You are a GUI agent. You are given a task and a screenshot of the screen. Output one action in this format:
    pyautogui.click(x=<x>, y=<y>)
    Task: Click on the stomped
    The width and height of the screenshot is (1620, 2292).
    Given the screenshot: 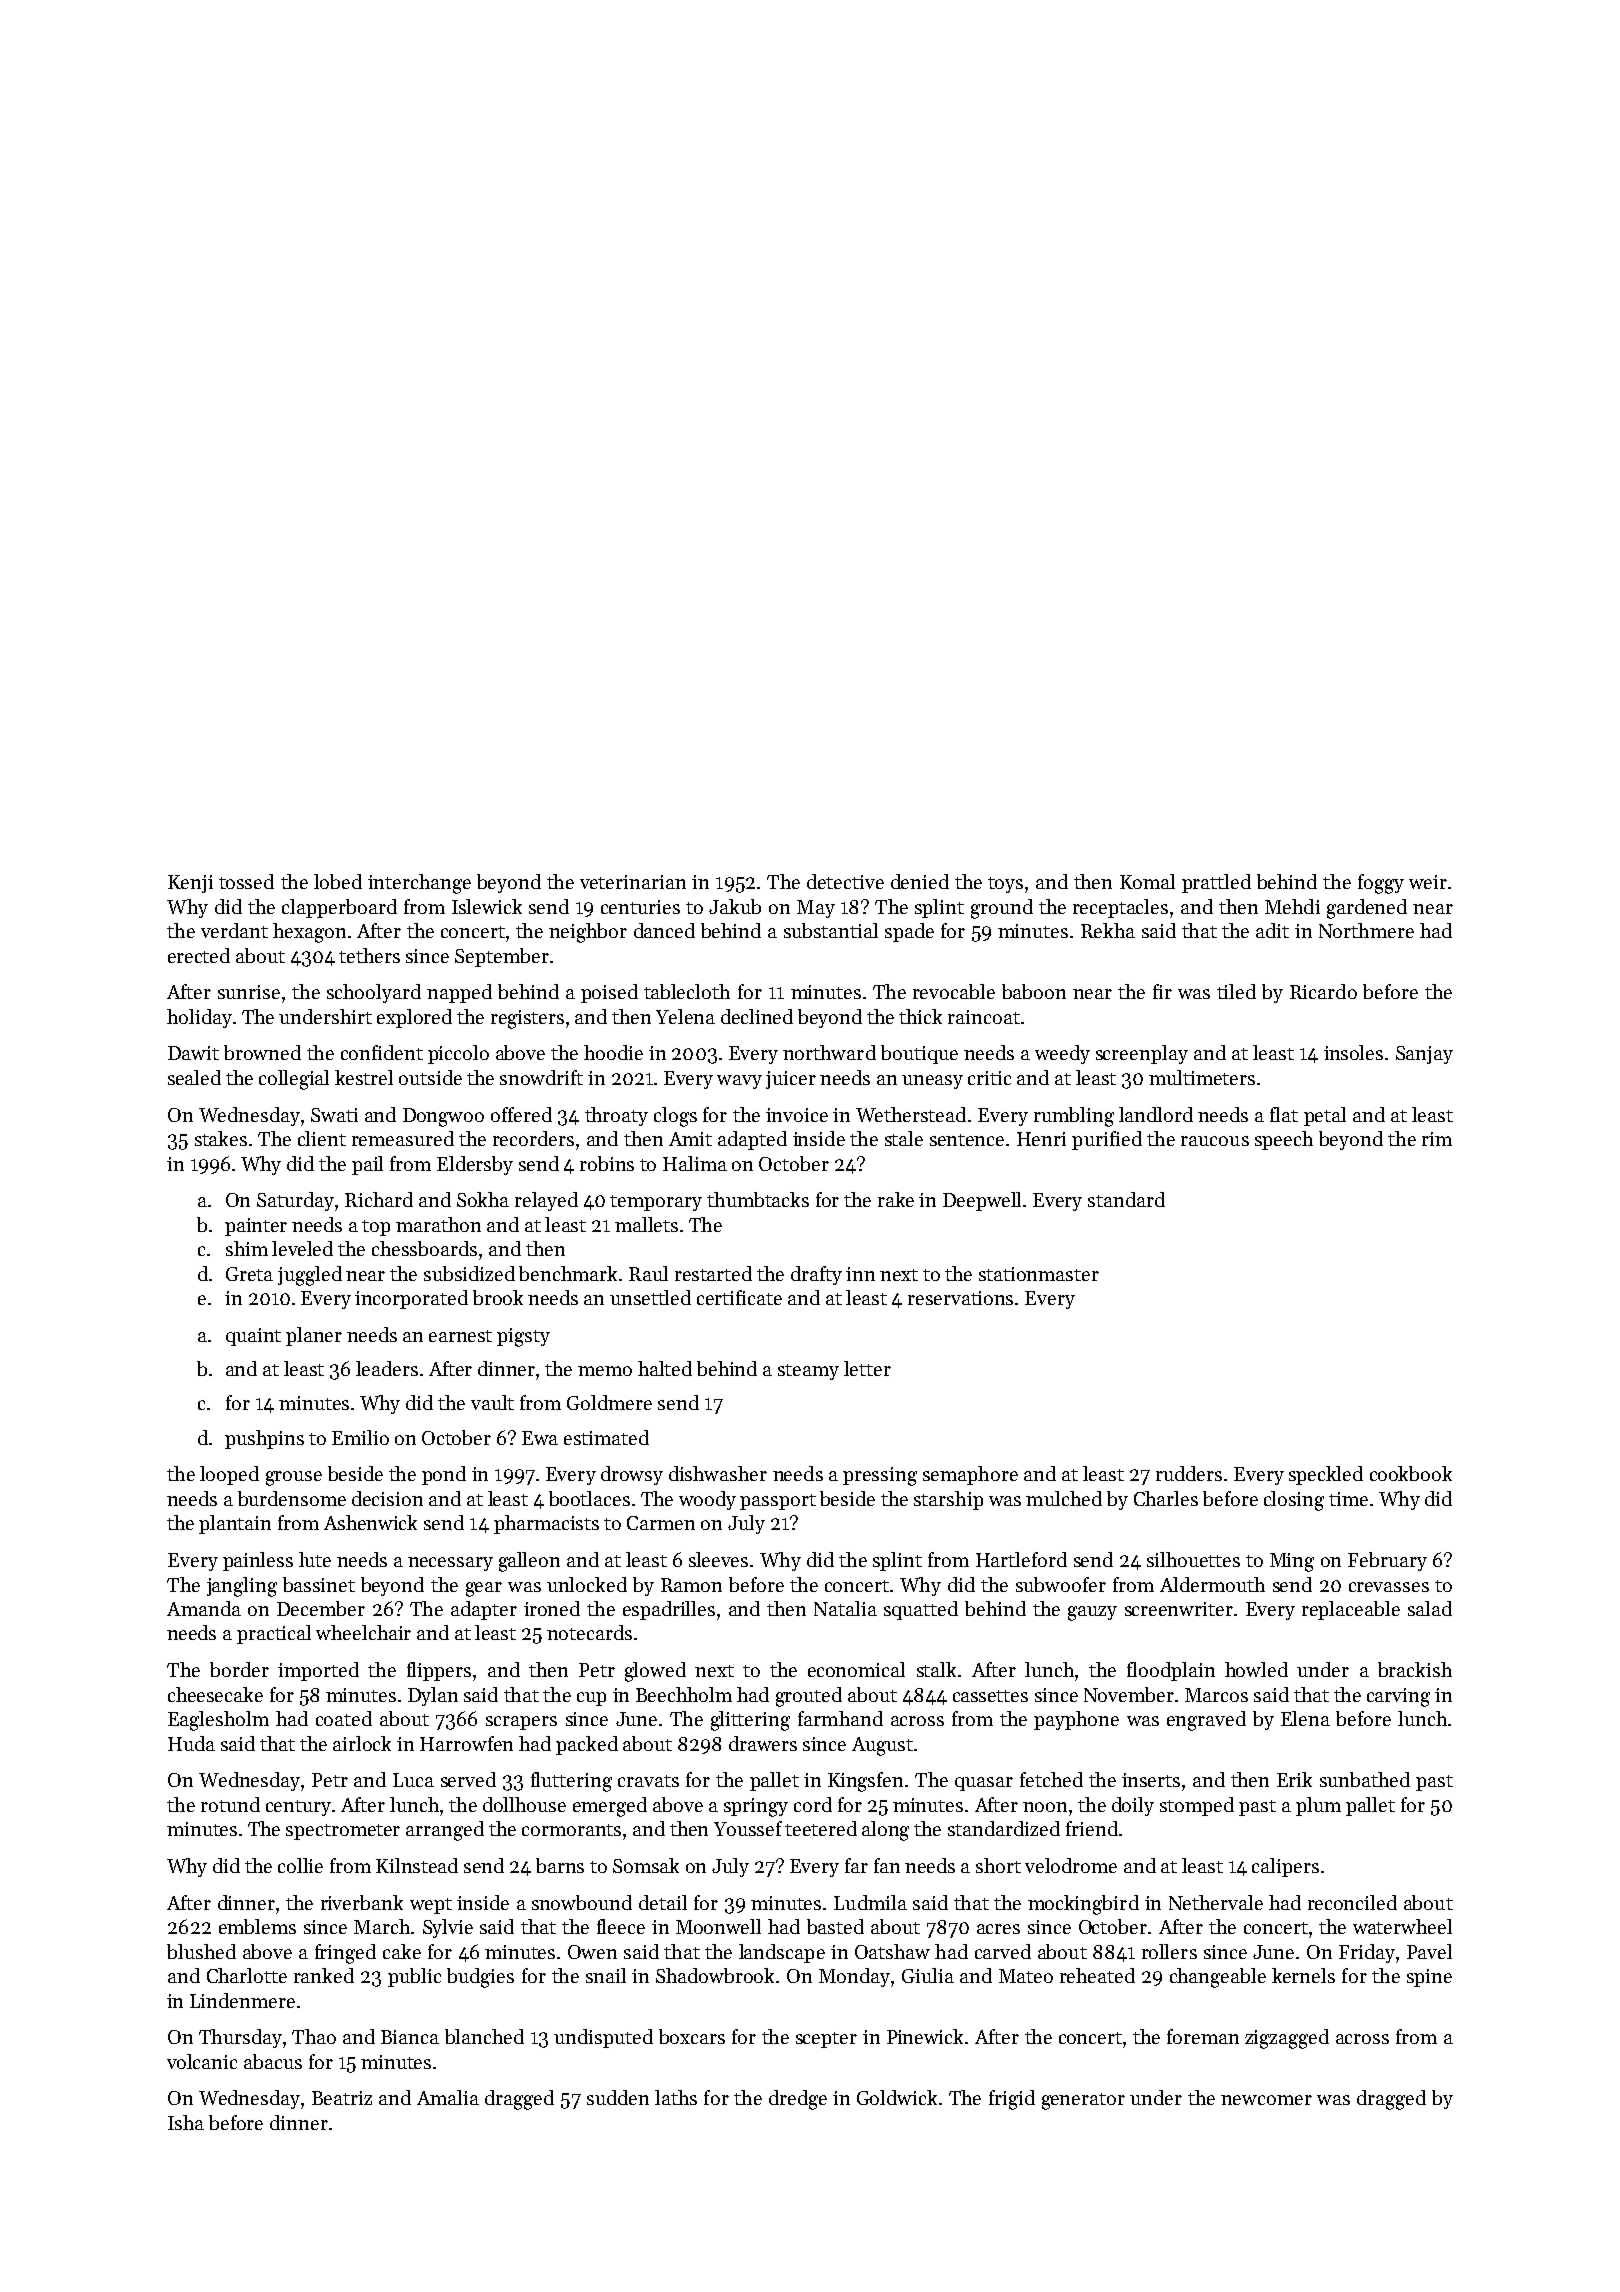 What is the action you would take?
    pyautogui.click(x=1197, y=1806)
